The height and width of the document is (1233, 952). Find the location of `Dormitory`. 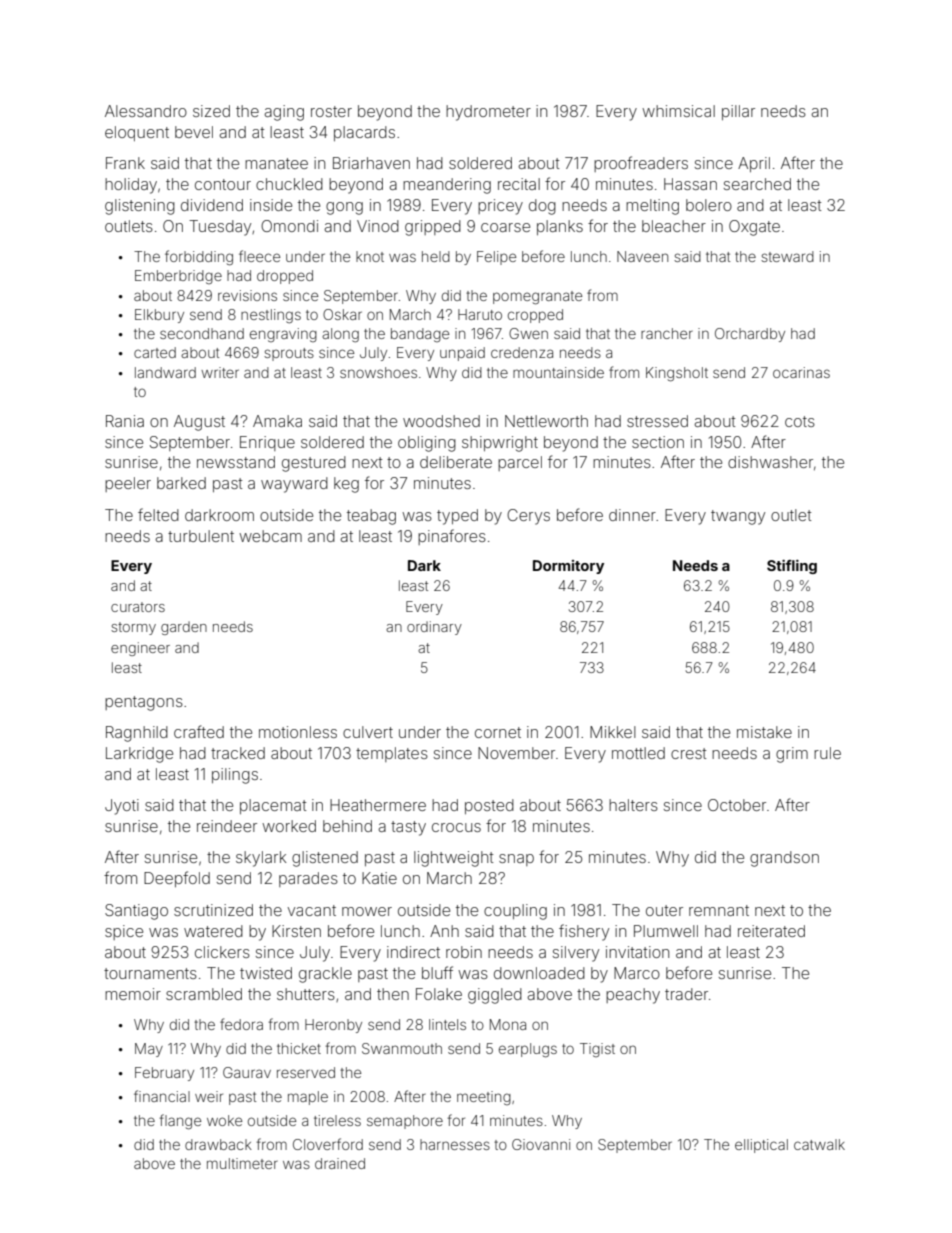

Dormitory is located at coordinates (568, 567).
